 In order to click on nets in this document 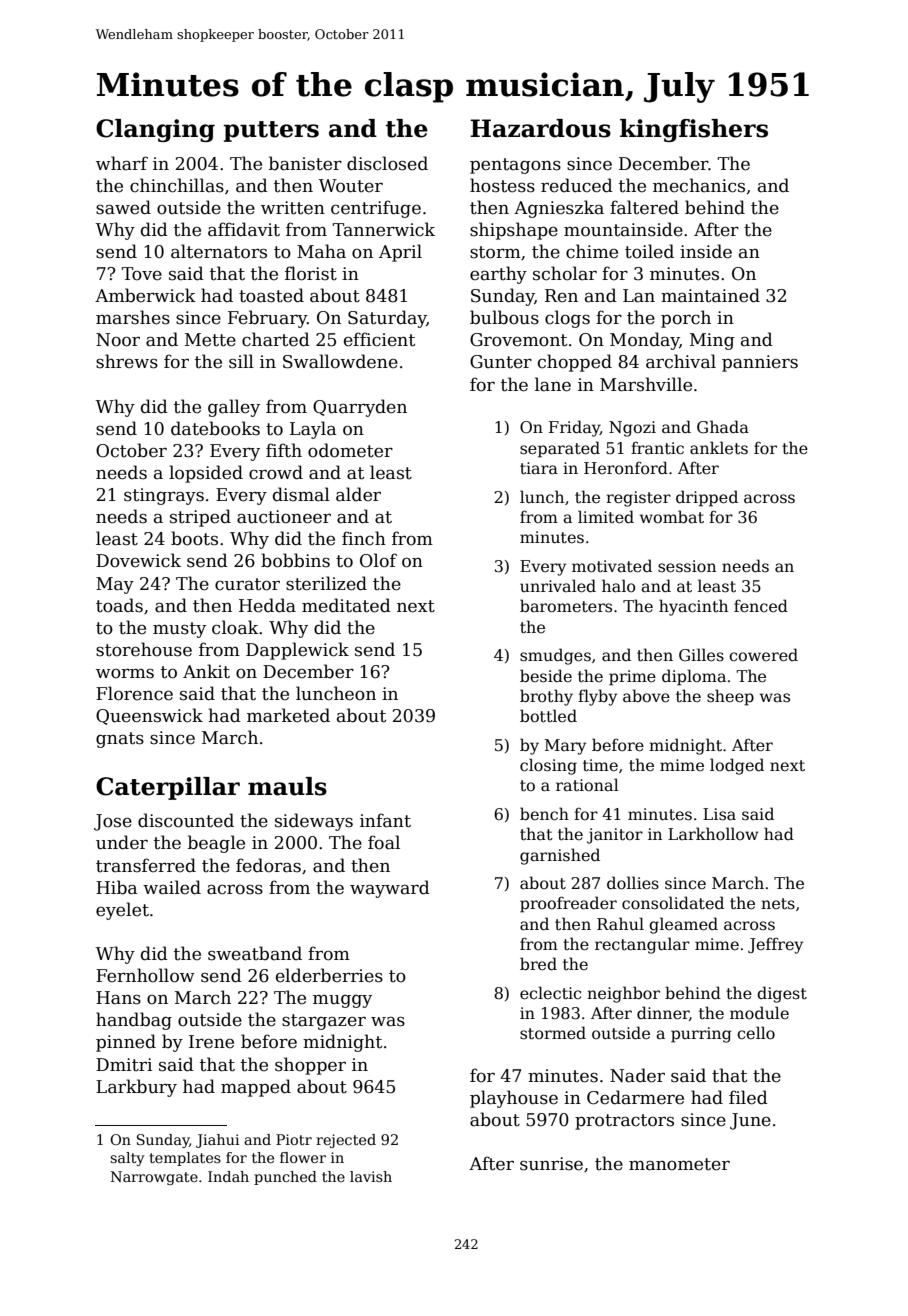, I will do `click(778, 903)`.
